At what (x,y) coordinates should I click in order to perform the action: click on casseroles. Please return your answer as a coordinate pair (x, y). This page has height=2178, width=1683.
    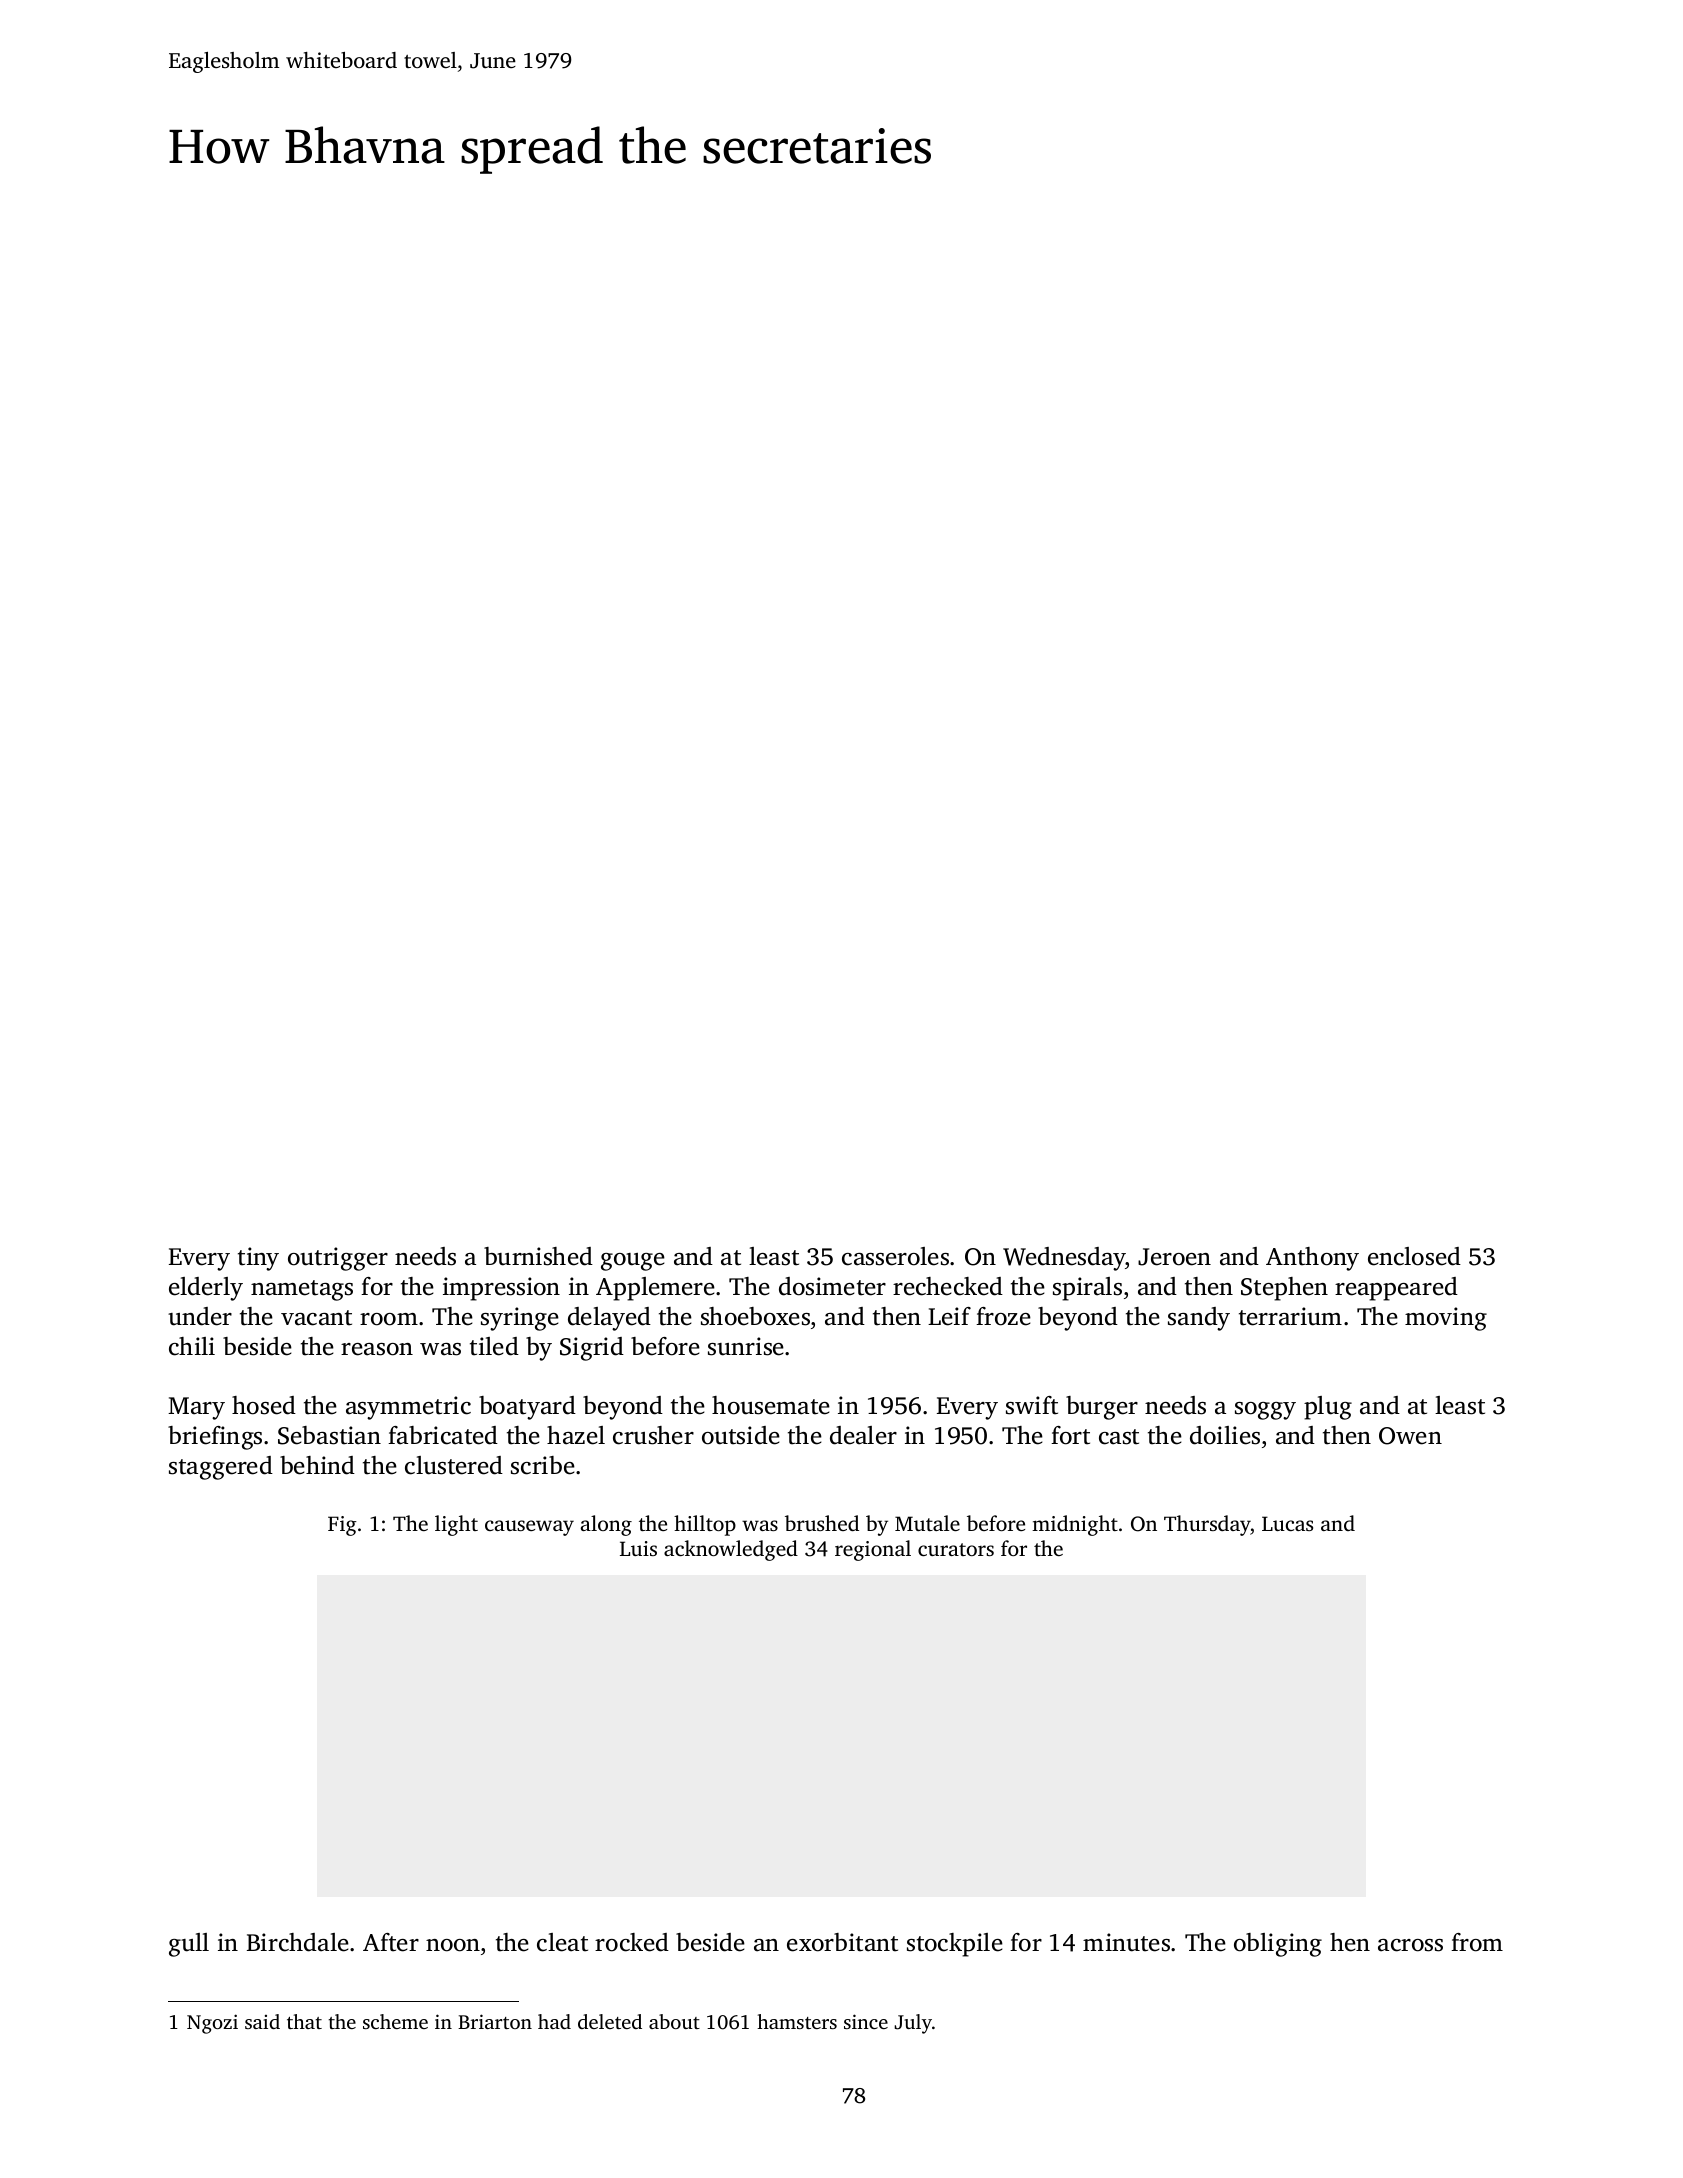
    Looking at the image, I should click on (895, 1256).
